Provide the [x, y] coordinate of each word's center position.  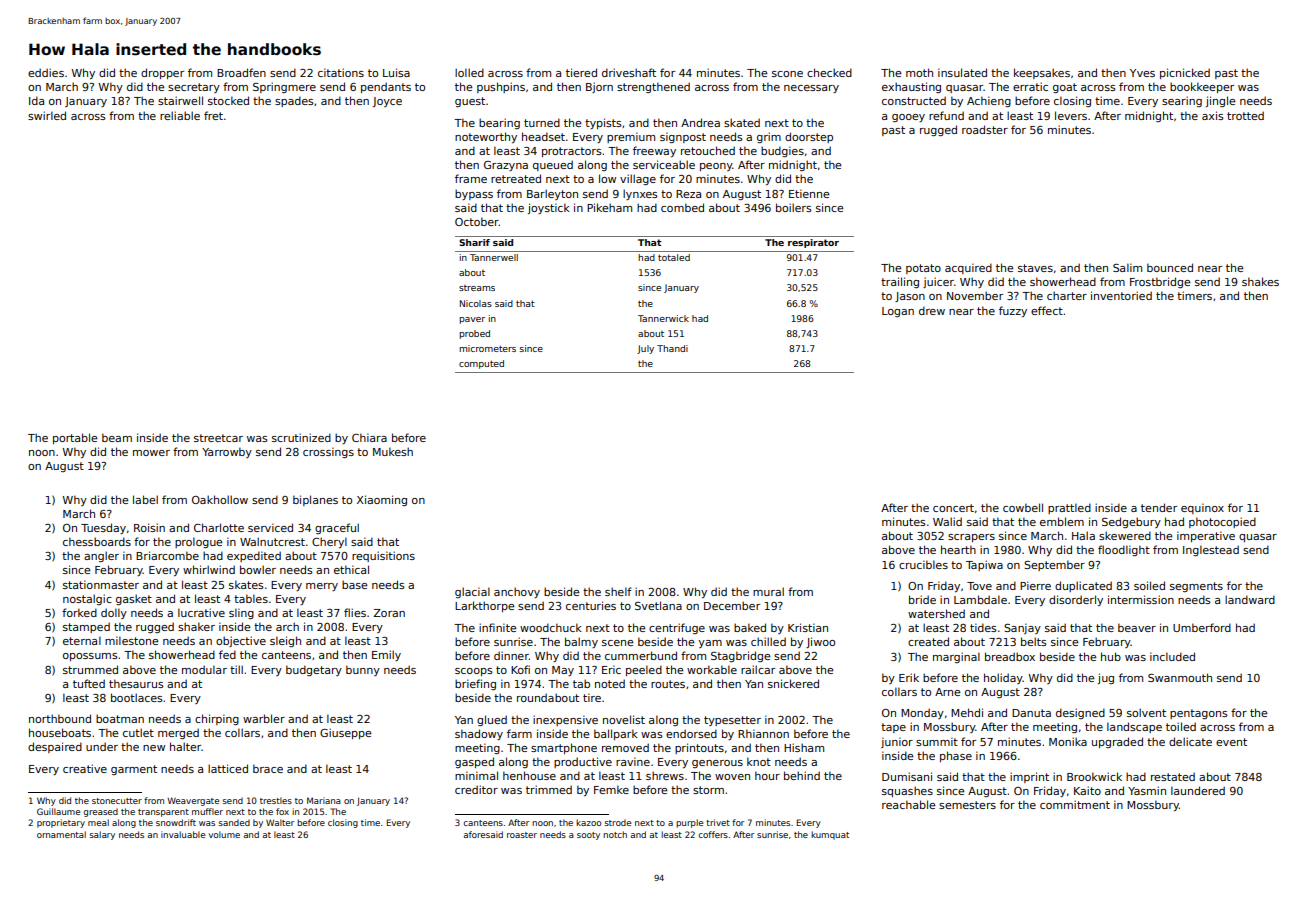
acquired [968, 268]
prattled [1069, 508]
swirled [47, 115]
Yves [1142, 73]
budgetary [314, 670]
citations [341, 72]
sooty [588, 836]
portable [75, 438]
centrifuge [677, 628]
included [1172, 656]
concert [953, 508]
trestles [276, 800]
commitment [1075, 804]
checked [829, 72]
